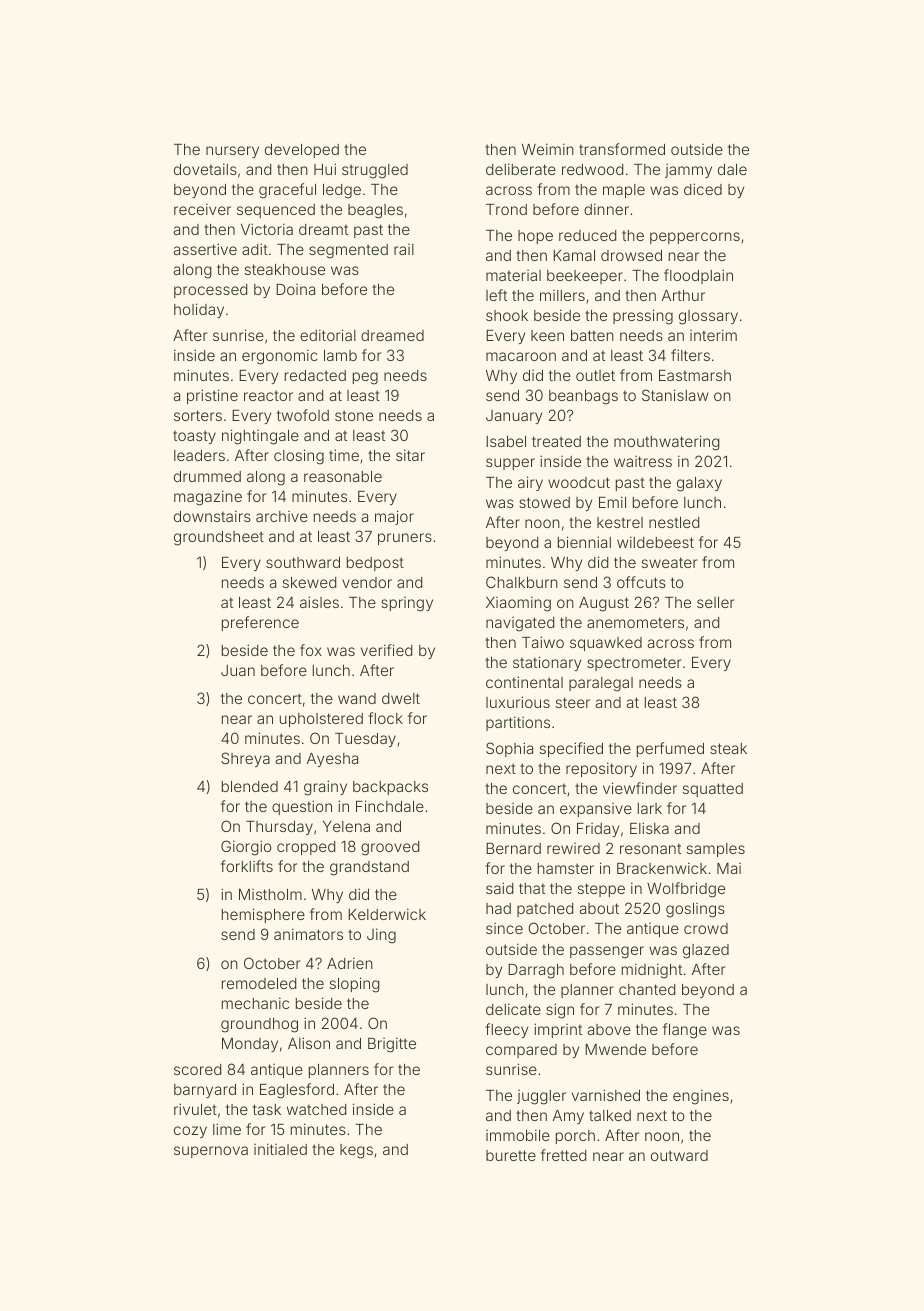 The image size is (924, 1311). I want to click on spectrometer, so click(634, 664).
